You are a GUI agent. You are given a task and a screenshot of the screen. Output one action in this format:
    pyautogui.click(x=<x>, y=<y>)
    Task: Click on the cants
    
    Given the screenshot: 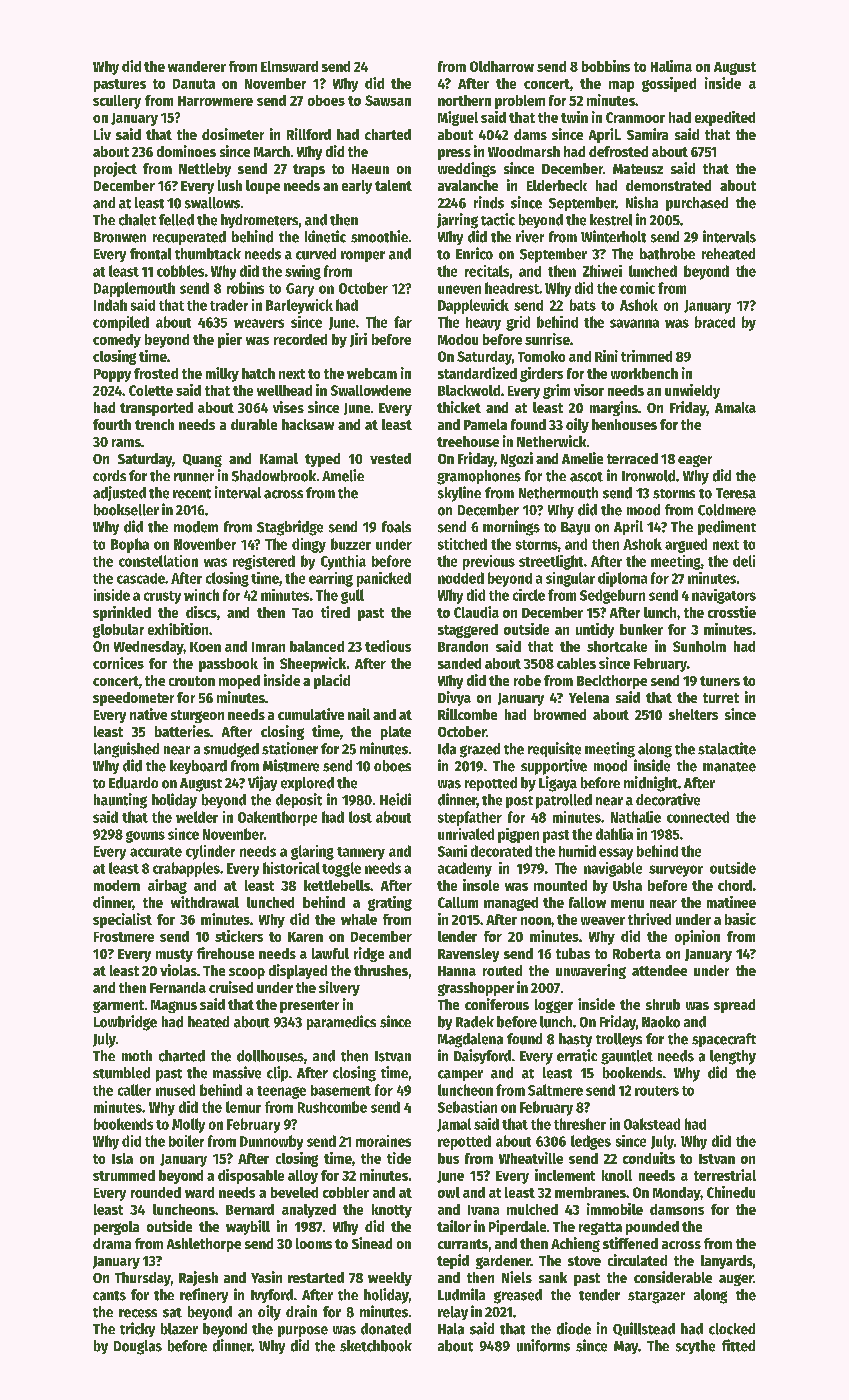 What is the action you would take?
    pyautogui.click(x=109, y=1296)
